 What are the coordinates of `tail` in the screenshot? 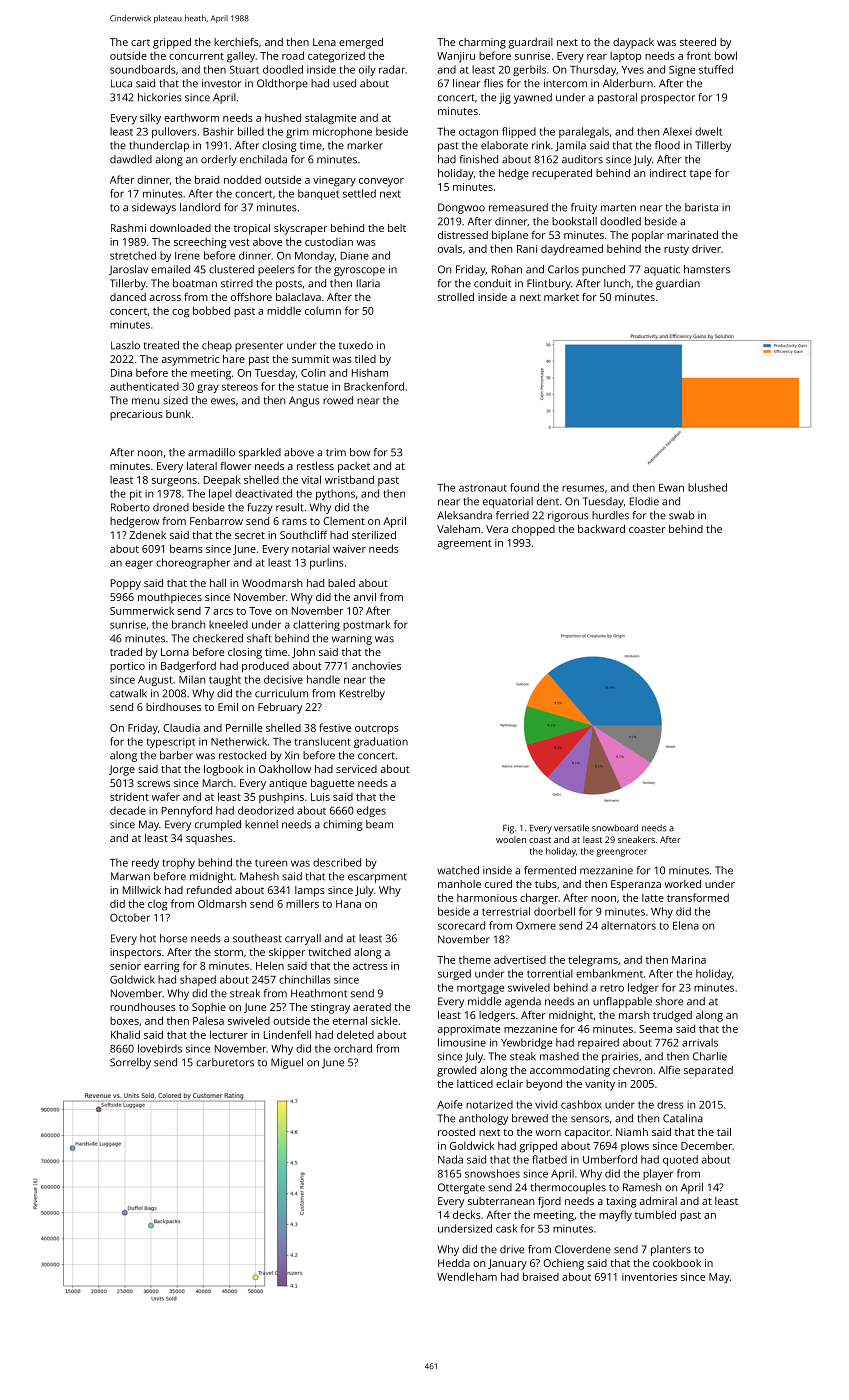 It's located at (724, 1132).
